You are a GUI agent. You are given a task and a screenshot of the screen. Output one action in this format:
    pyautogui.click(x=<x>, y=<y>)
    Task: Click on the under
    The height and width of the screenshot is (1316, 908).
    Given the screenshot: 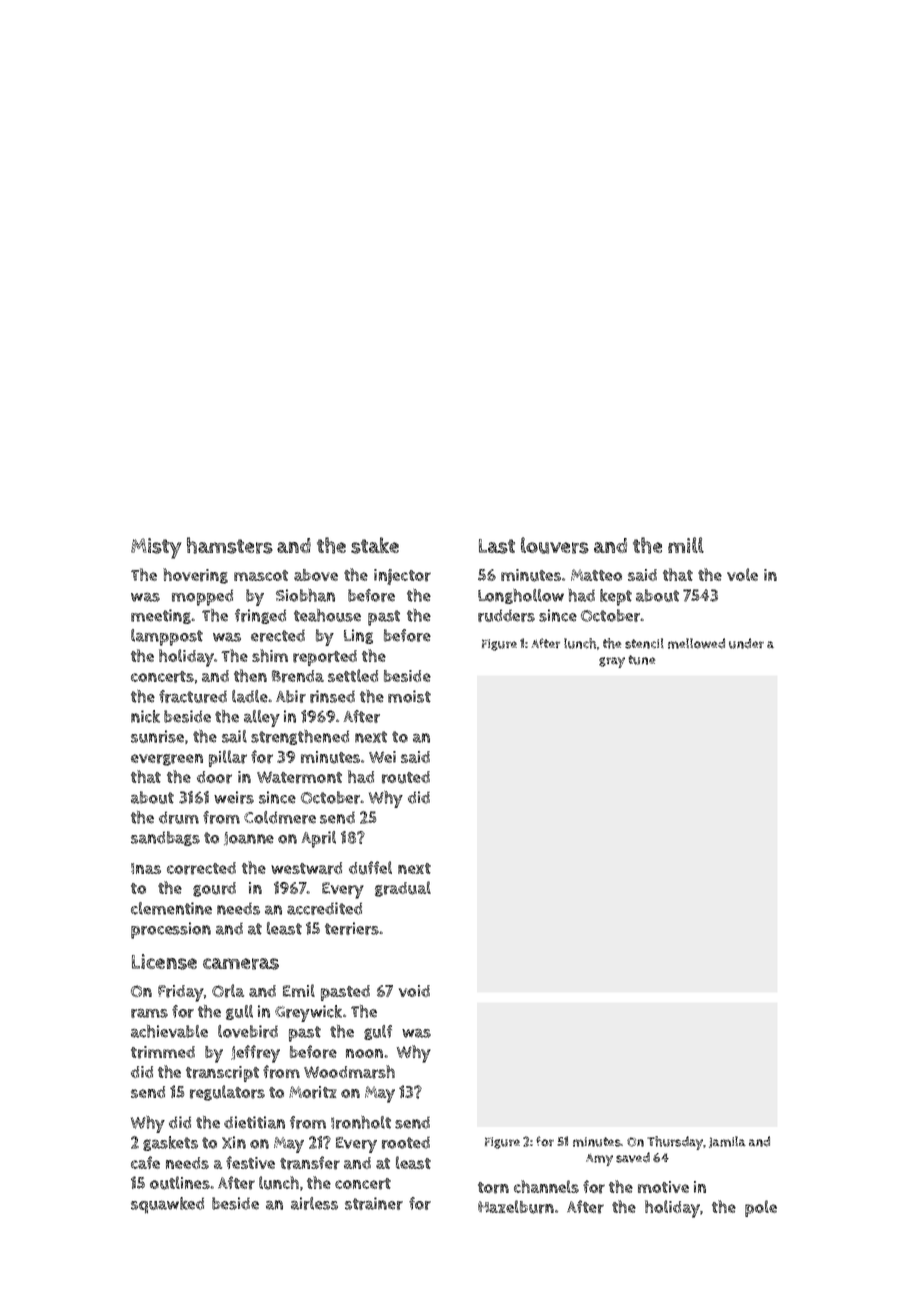 What is the action you would take?
    pyautogui.click(x=746, y=643)
